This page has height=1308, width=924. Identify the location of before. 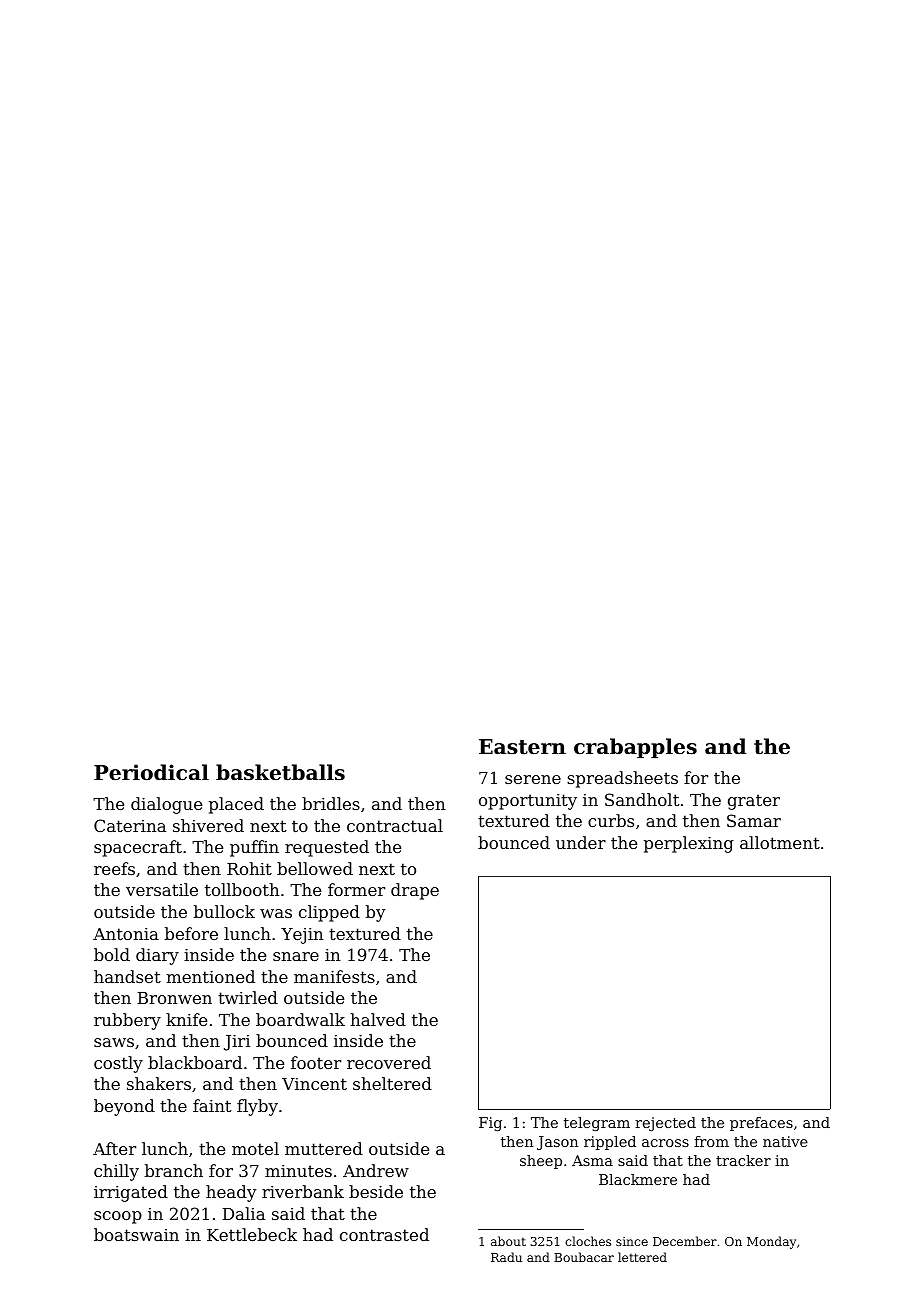
(191, 933).
